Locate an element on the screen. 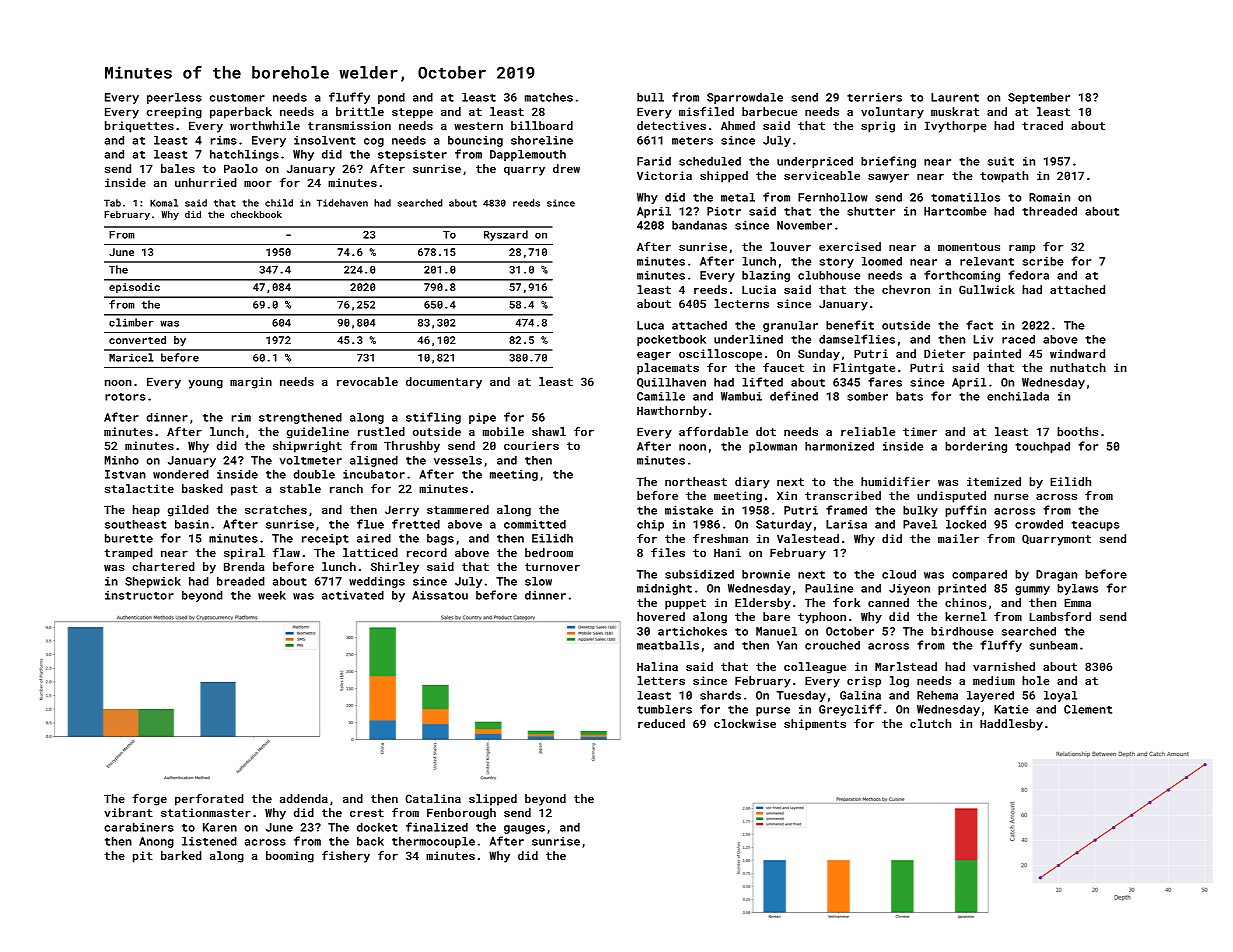 Image resolution: width=1233 pixels, height=952 pixels. instructor is located at coordinates (139, 595).
